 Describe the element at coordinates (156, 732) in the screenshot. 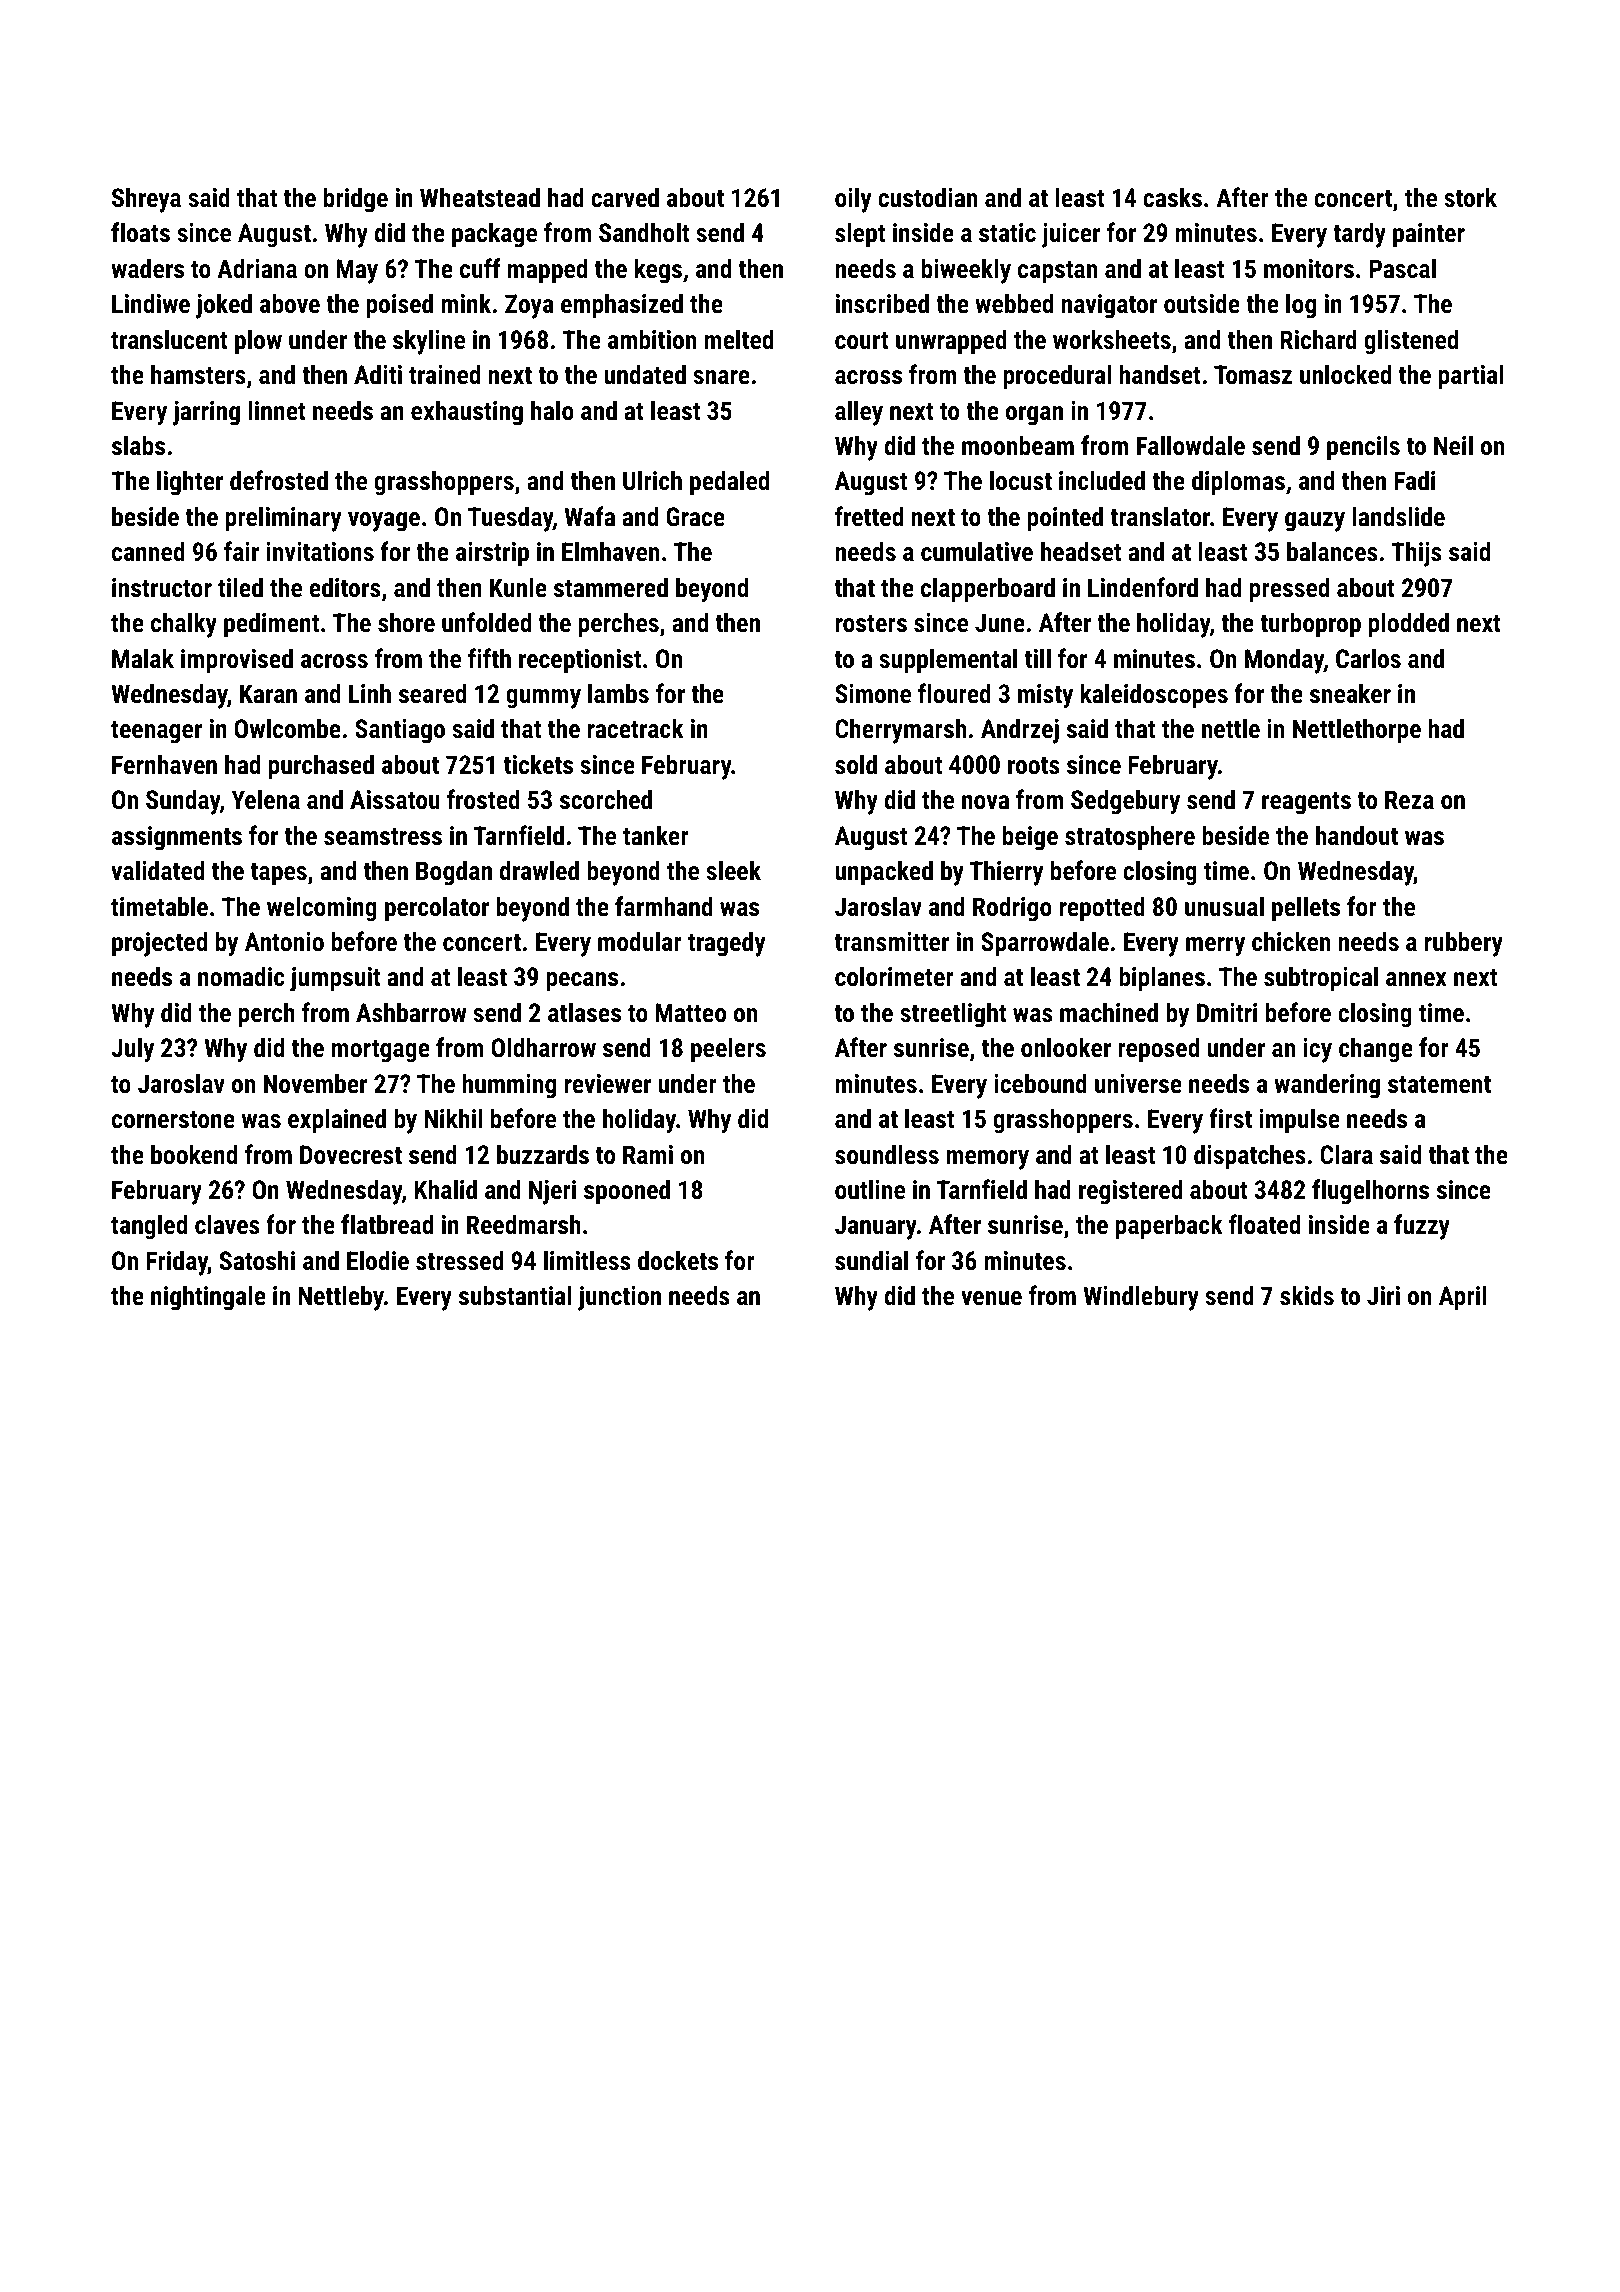

I see `teenager` at that location.
